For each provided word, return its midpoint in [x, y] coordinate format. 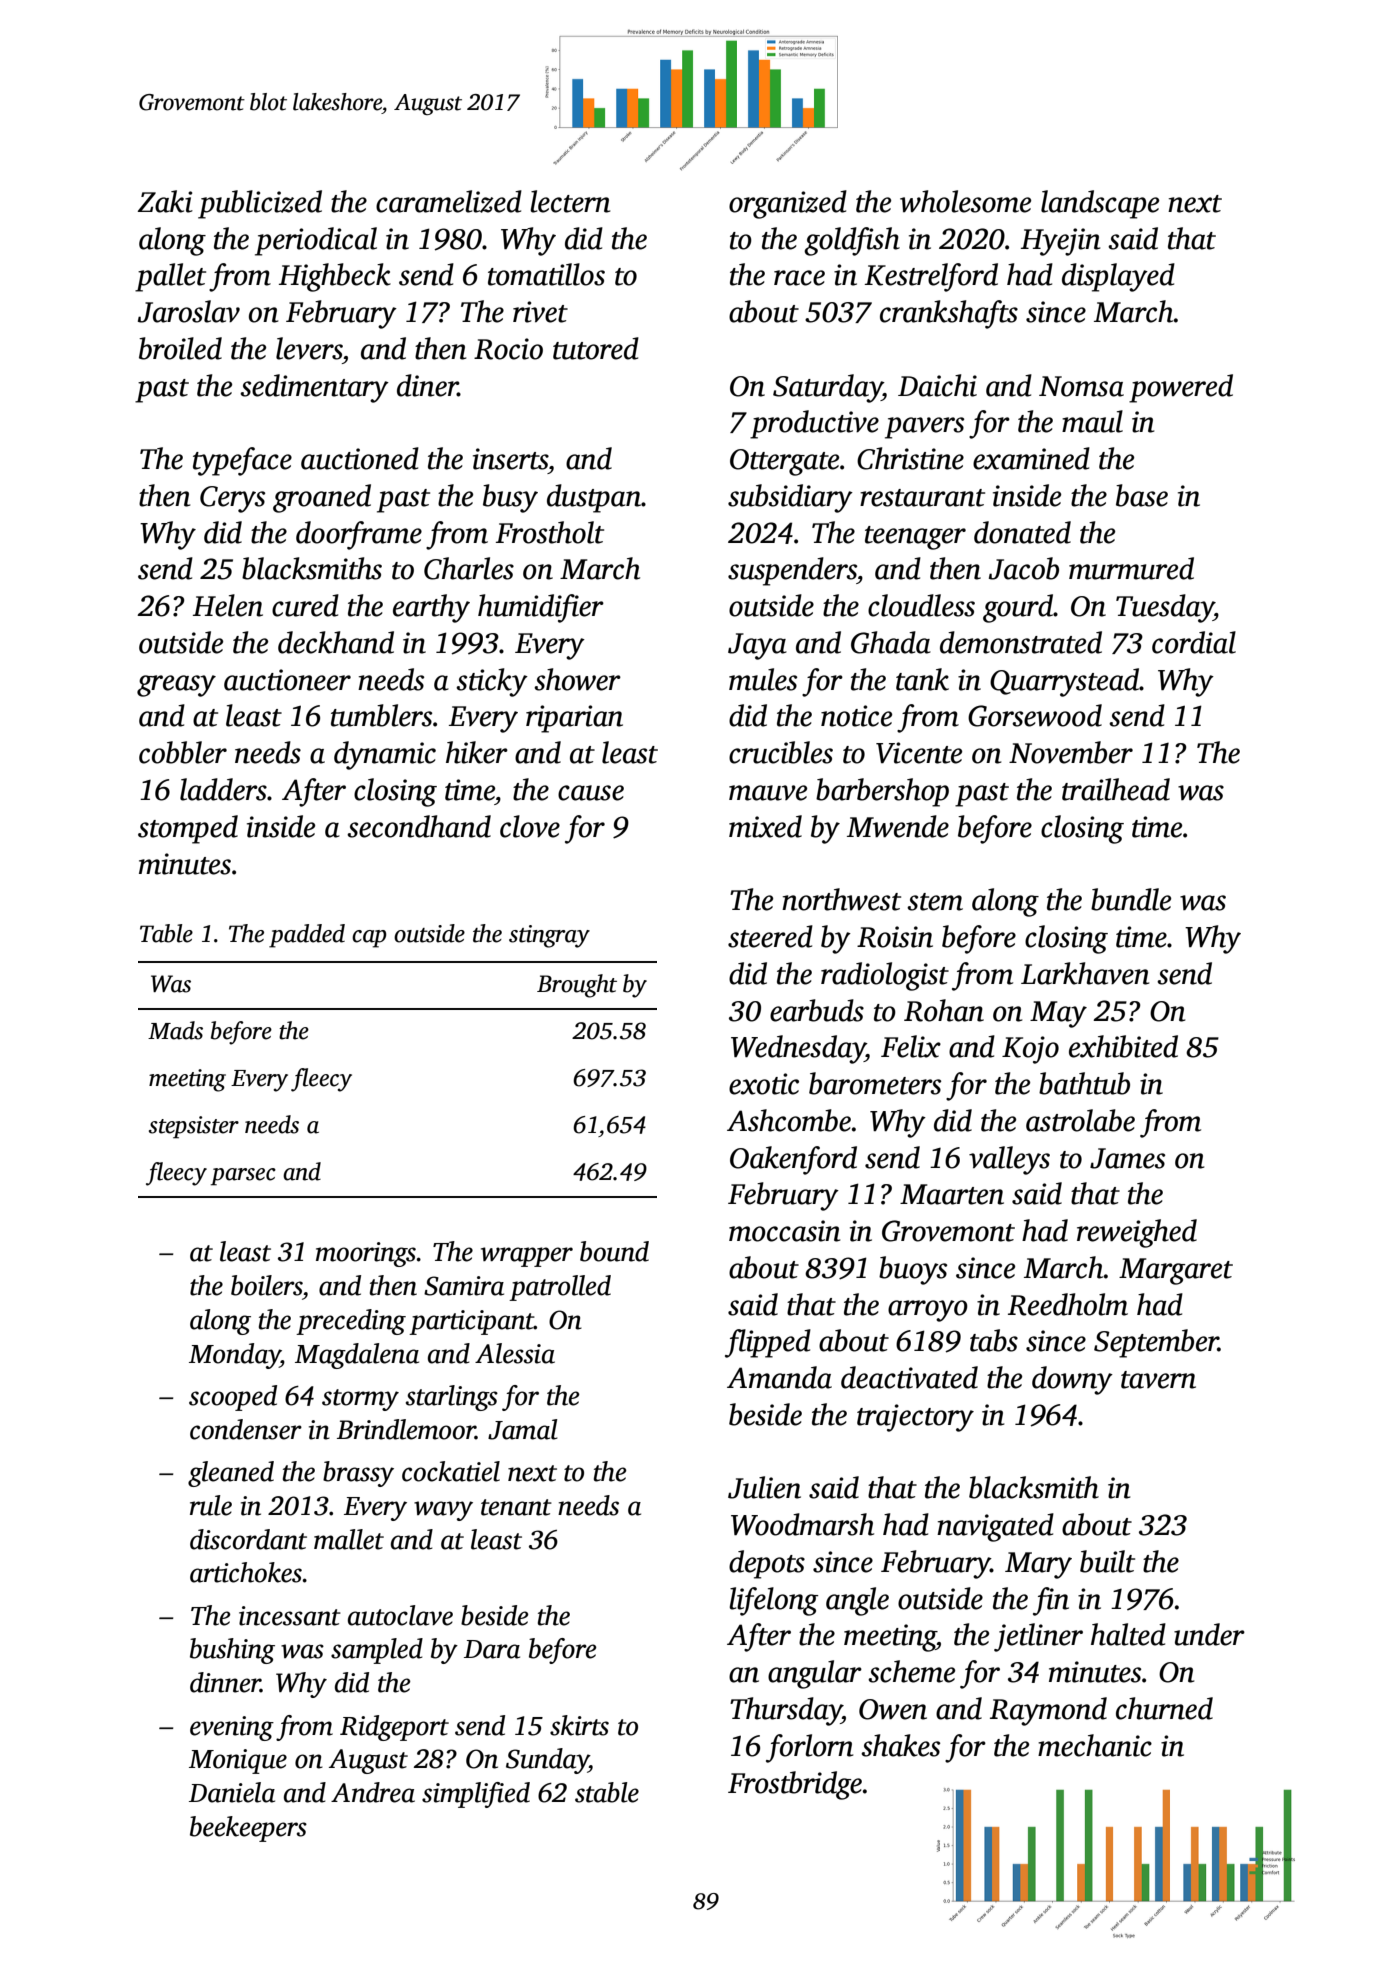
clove [530, 826]
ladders [223, 789]
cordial [1194, 642]
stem [935, 902]
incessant [290, 1616]
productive [814, 424]
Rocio [508, 349]
